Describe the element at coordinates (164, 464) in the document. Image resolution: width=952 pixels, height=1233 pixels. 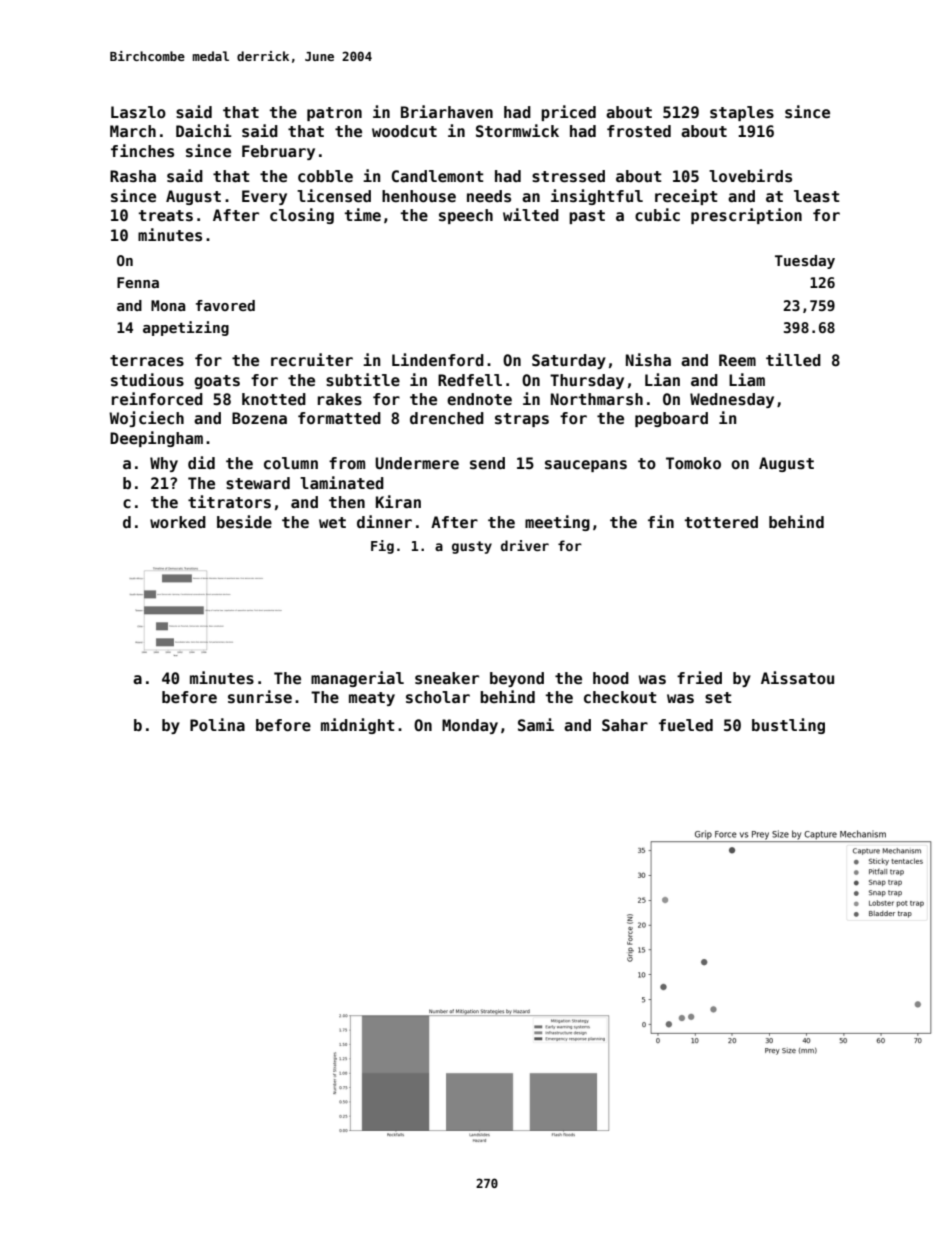
I see `Why` at that location.
